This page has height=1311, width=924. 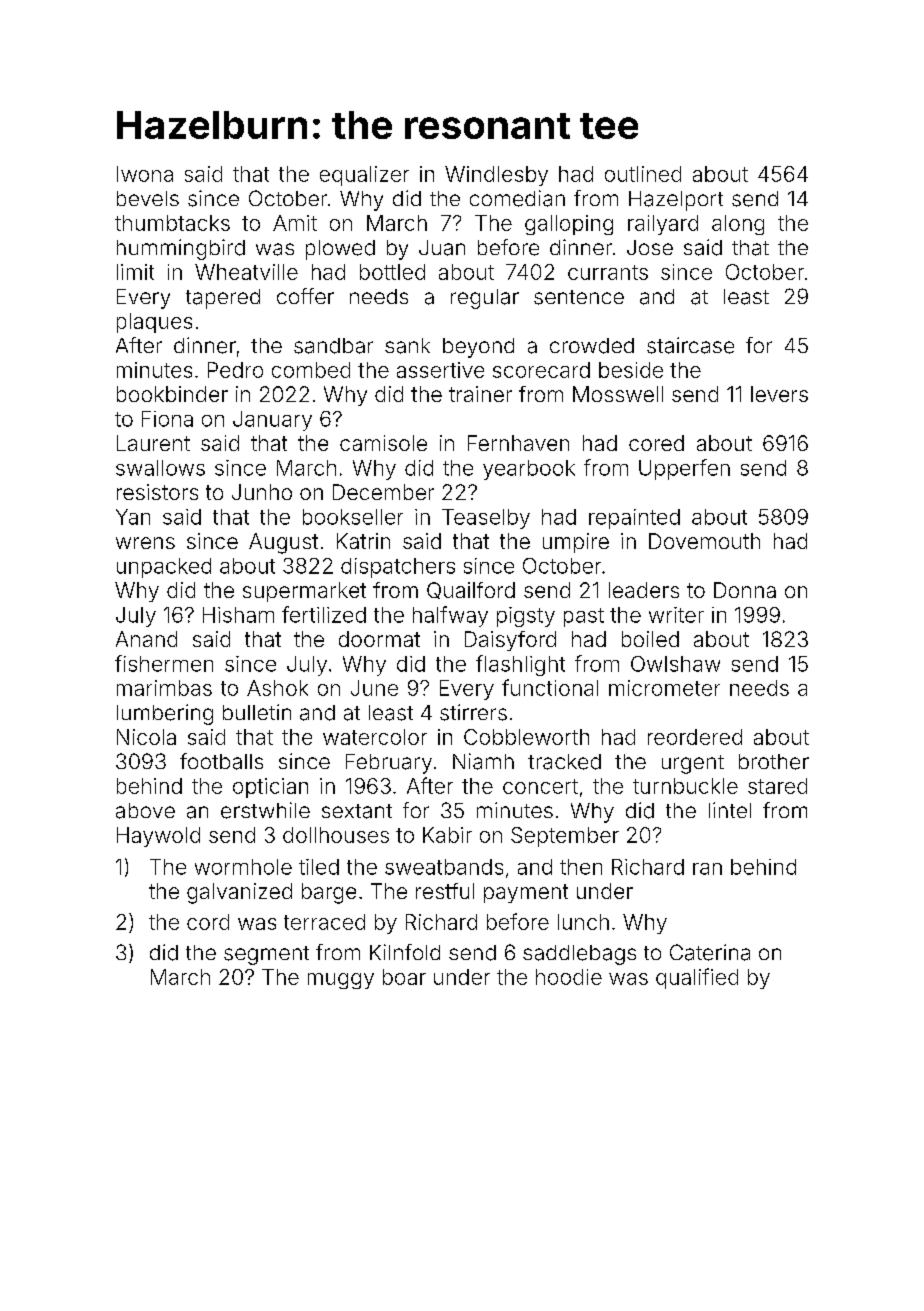 I want to click on June, so click(x=374, y=688).
